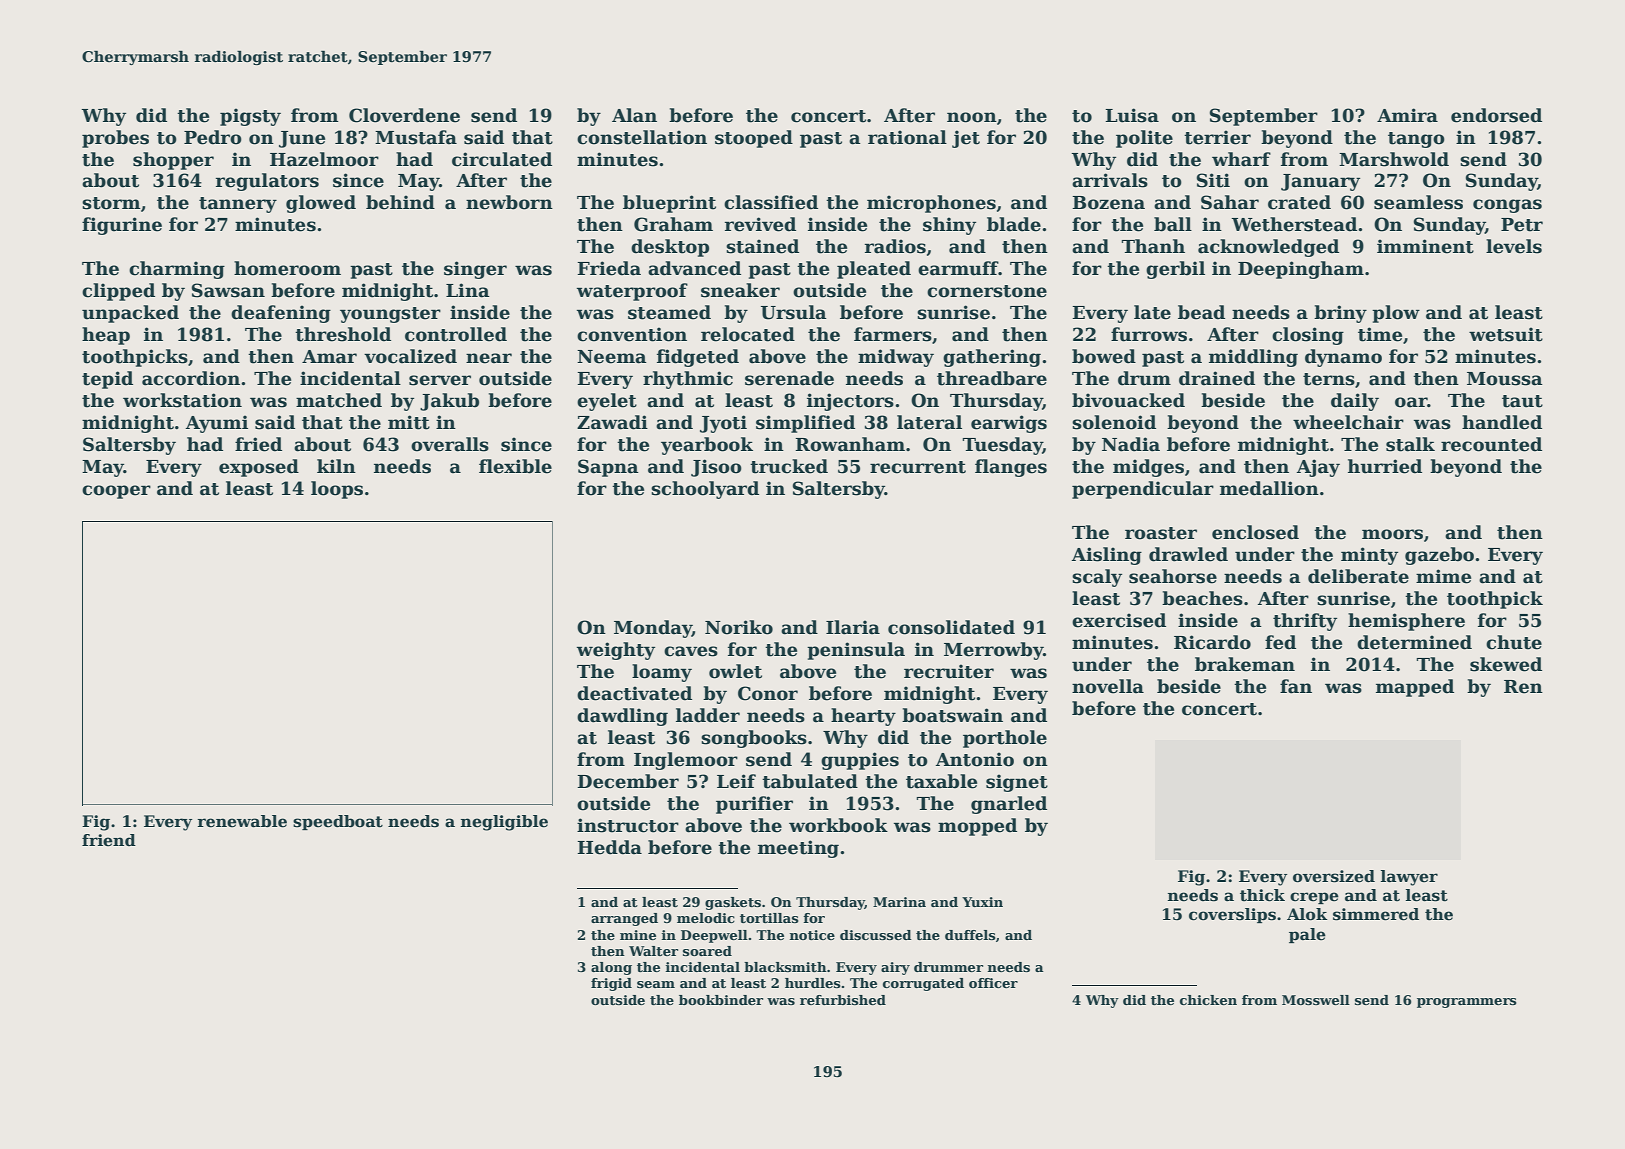 The height and width of the screenshot is (1149, 1625). Describe the element at coordinates (1301, 270) in the screenshot. I see `Deepingham` at that location.
